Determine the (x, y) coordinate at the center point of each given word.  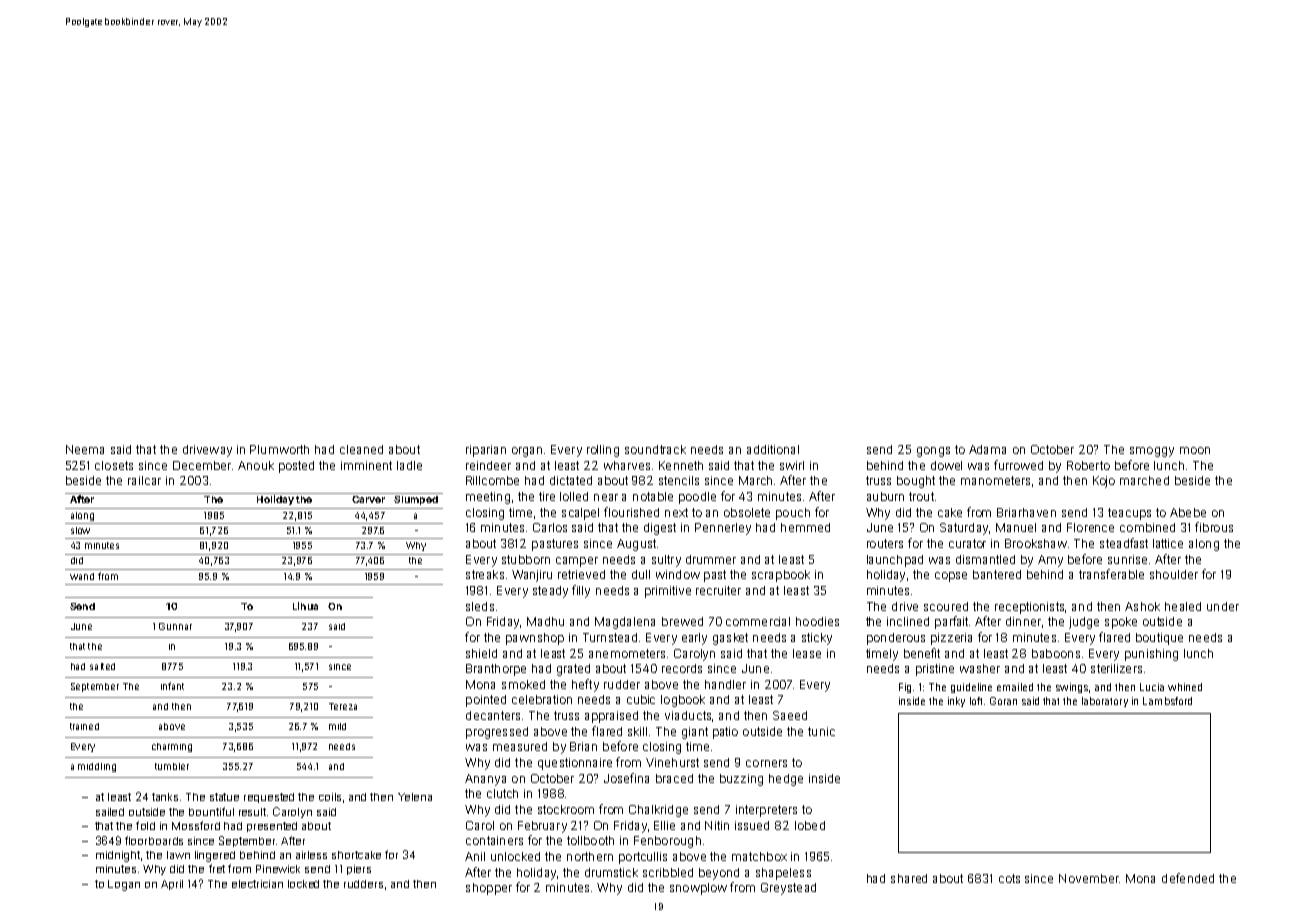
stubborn (526, 559)
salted (102, 666)
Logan (124, 885)
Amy (1050, 561)
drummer (711, 559)
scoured (946, 606)
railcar (144, 480)
